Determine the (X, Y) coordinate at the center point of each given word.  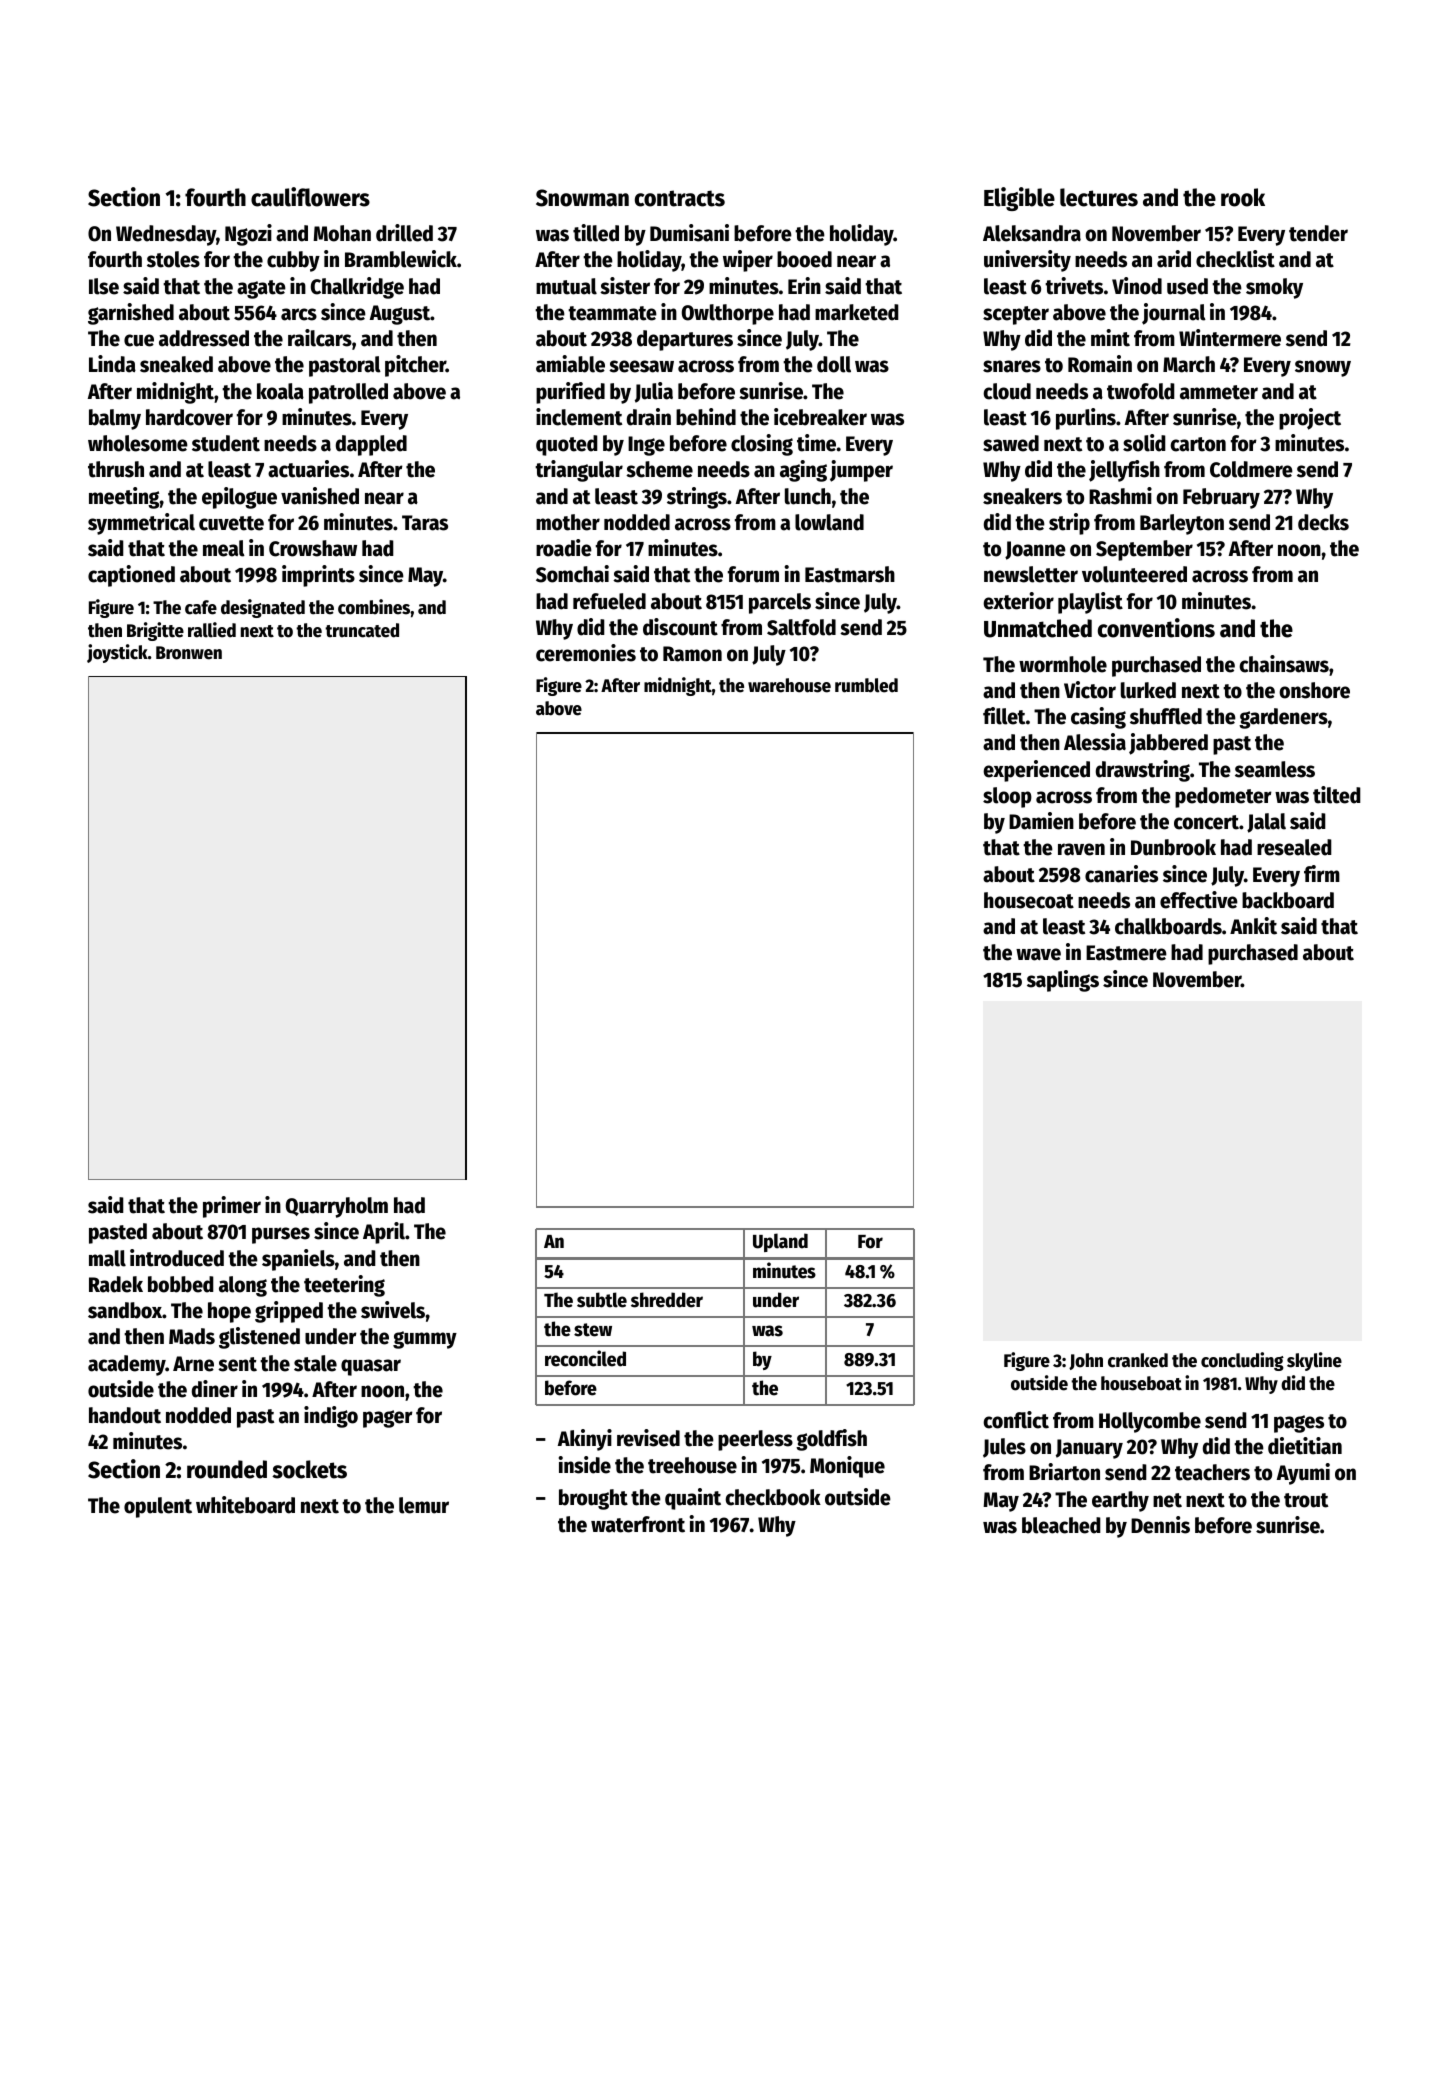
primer (232, 1207)
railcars (320, 338)
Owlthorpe (728, 314)
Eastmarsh (850, 574)
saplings (1063, 981)
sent (237, 1364)
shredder (667, 1300)
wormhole (1063, 664)
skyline (1314, 1361)
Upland (780, 1242)
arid (1174, 259)
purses (281, 1235)
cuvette (231, 523)
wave (1038, 954)
